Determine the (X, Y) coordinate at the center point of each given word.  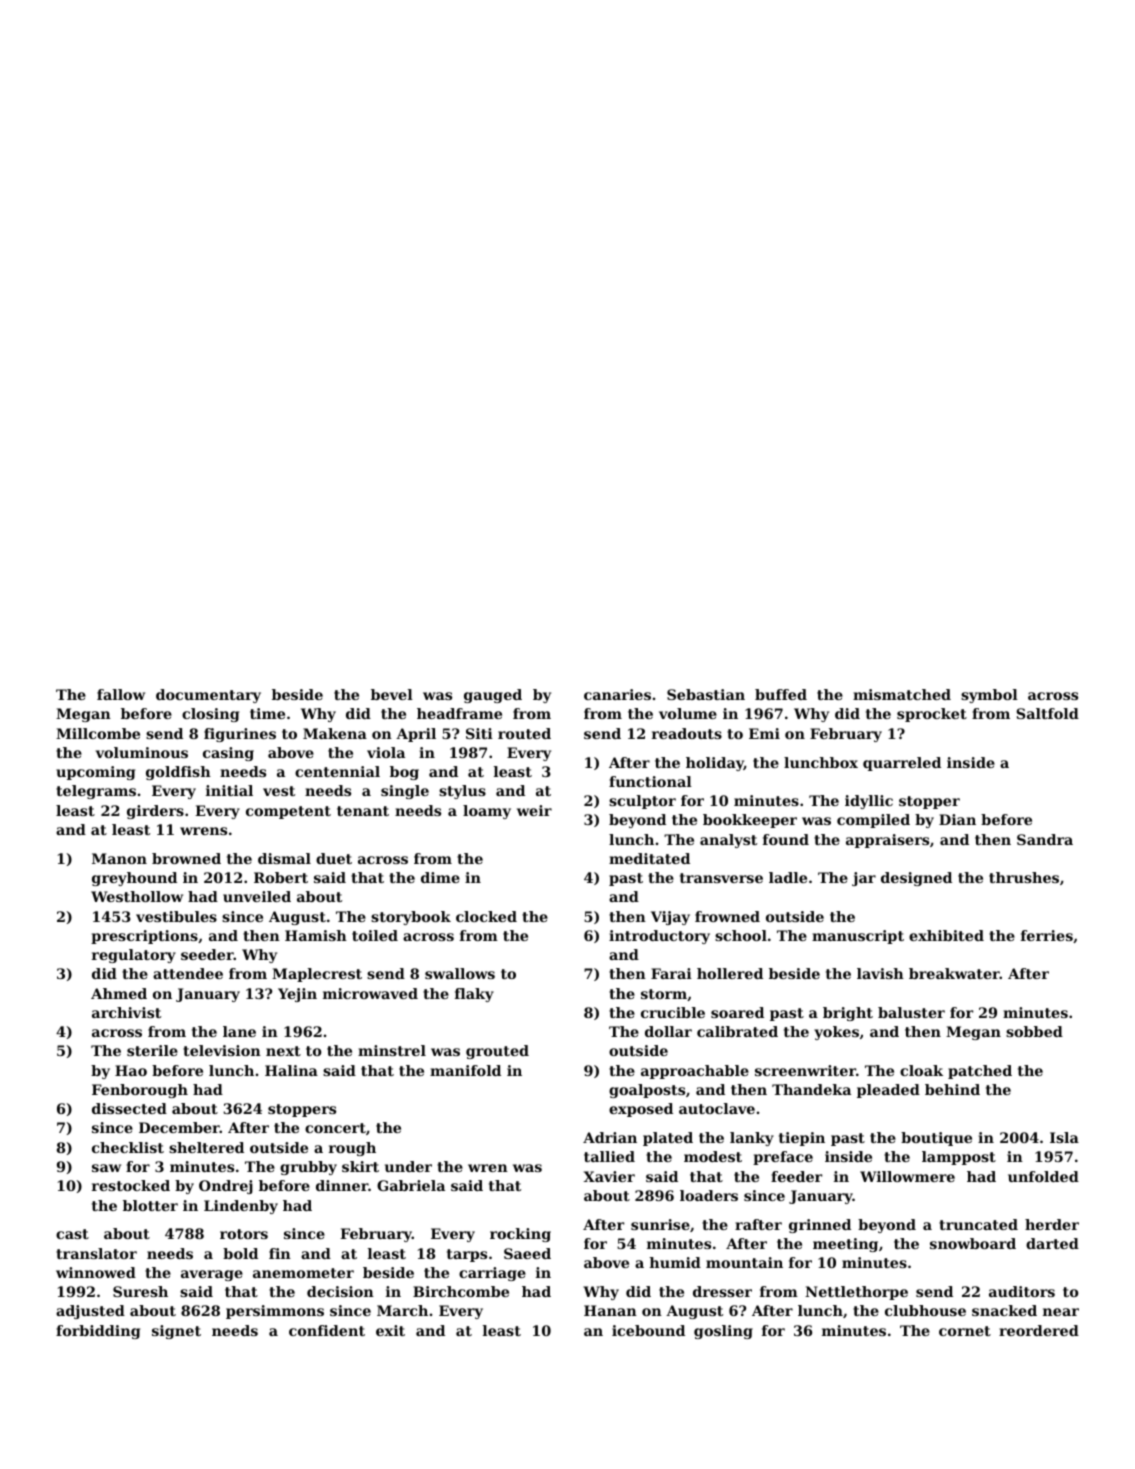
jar (864, 879)
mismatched (902, 694)
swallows (460, 973)
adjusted (90, 1312)
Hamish (316, 935)
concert (335, 1128)
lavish (880, 973)
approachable (695, 1072)
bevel (392, 694)
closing (210, 715)
